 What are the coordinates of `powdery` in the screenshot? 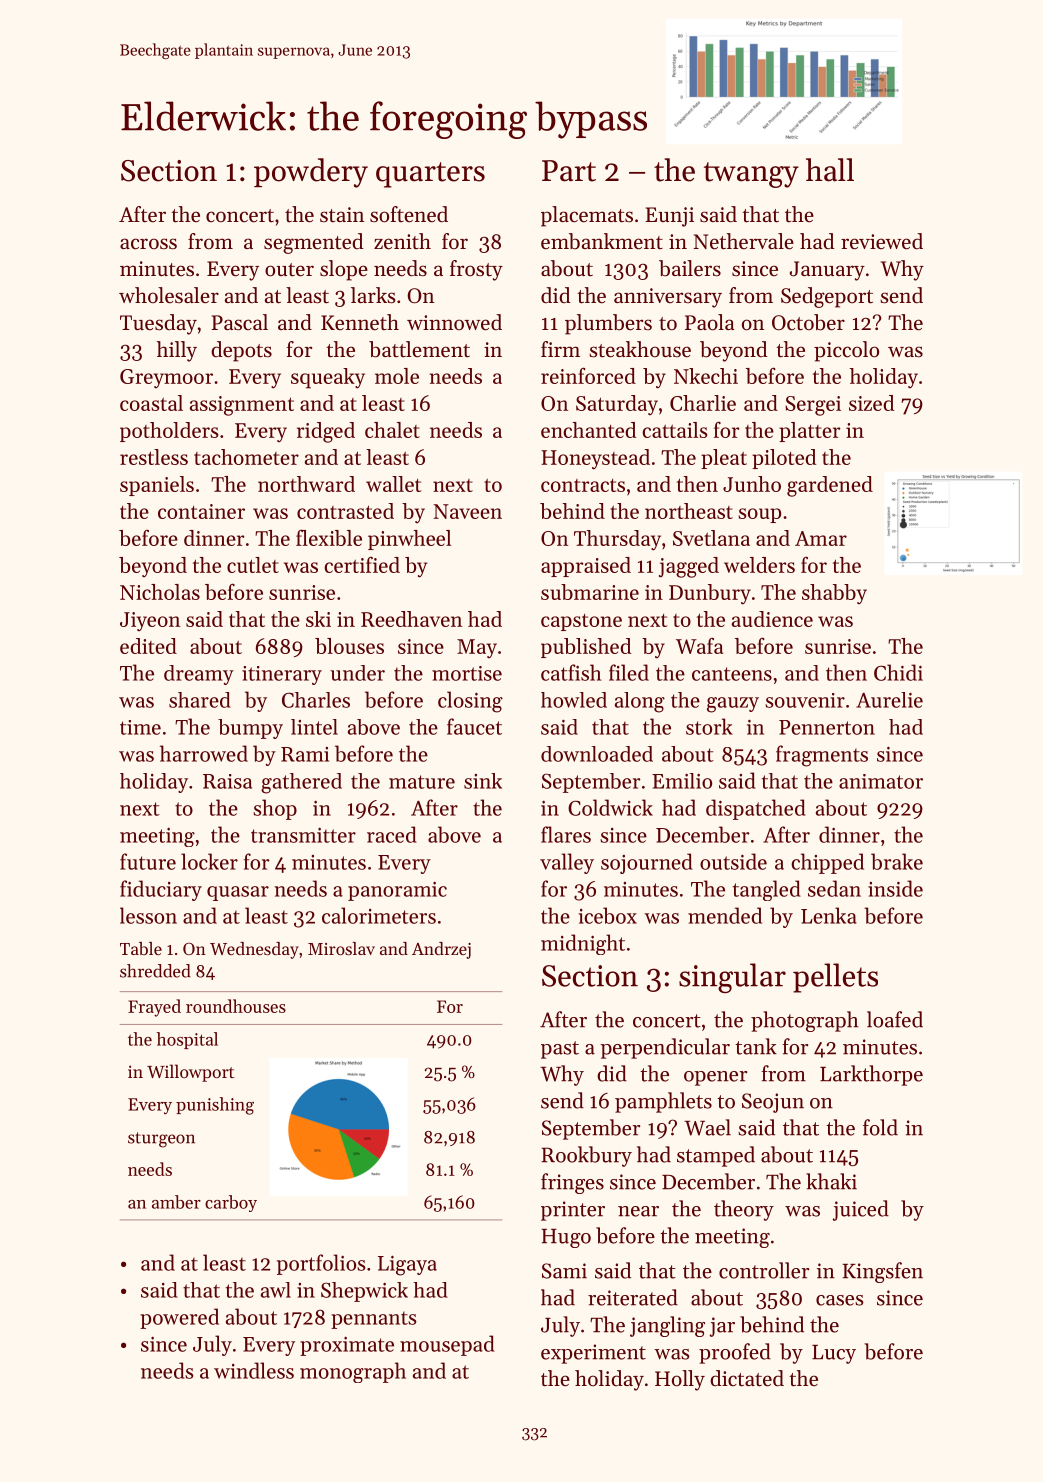 It's located at (311, 173).
